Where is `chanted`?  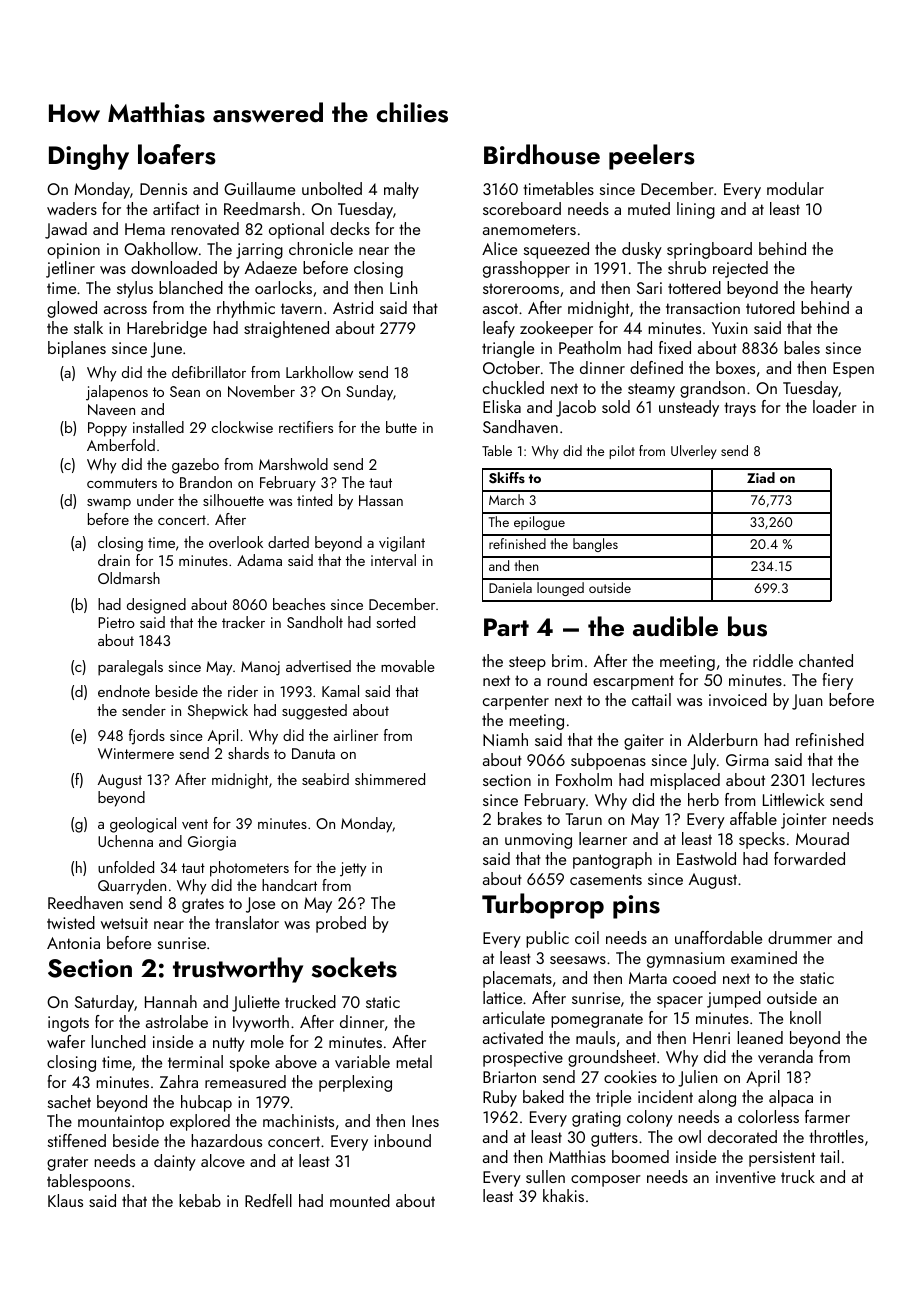
chanted is located at coordinates (826, 660).
